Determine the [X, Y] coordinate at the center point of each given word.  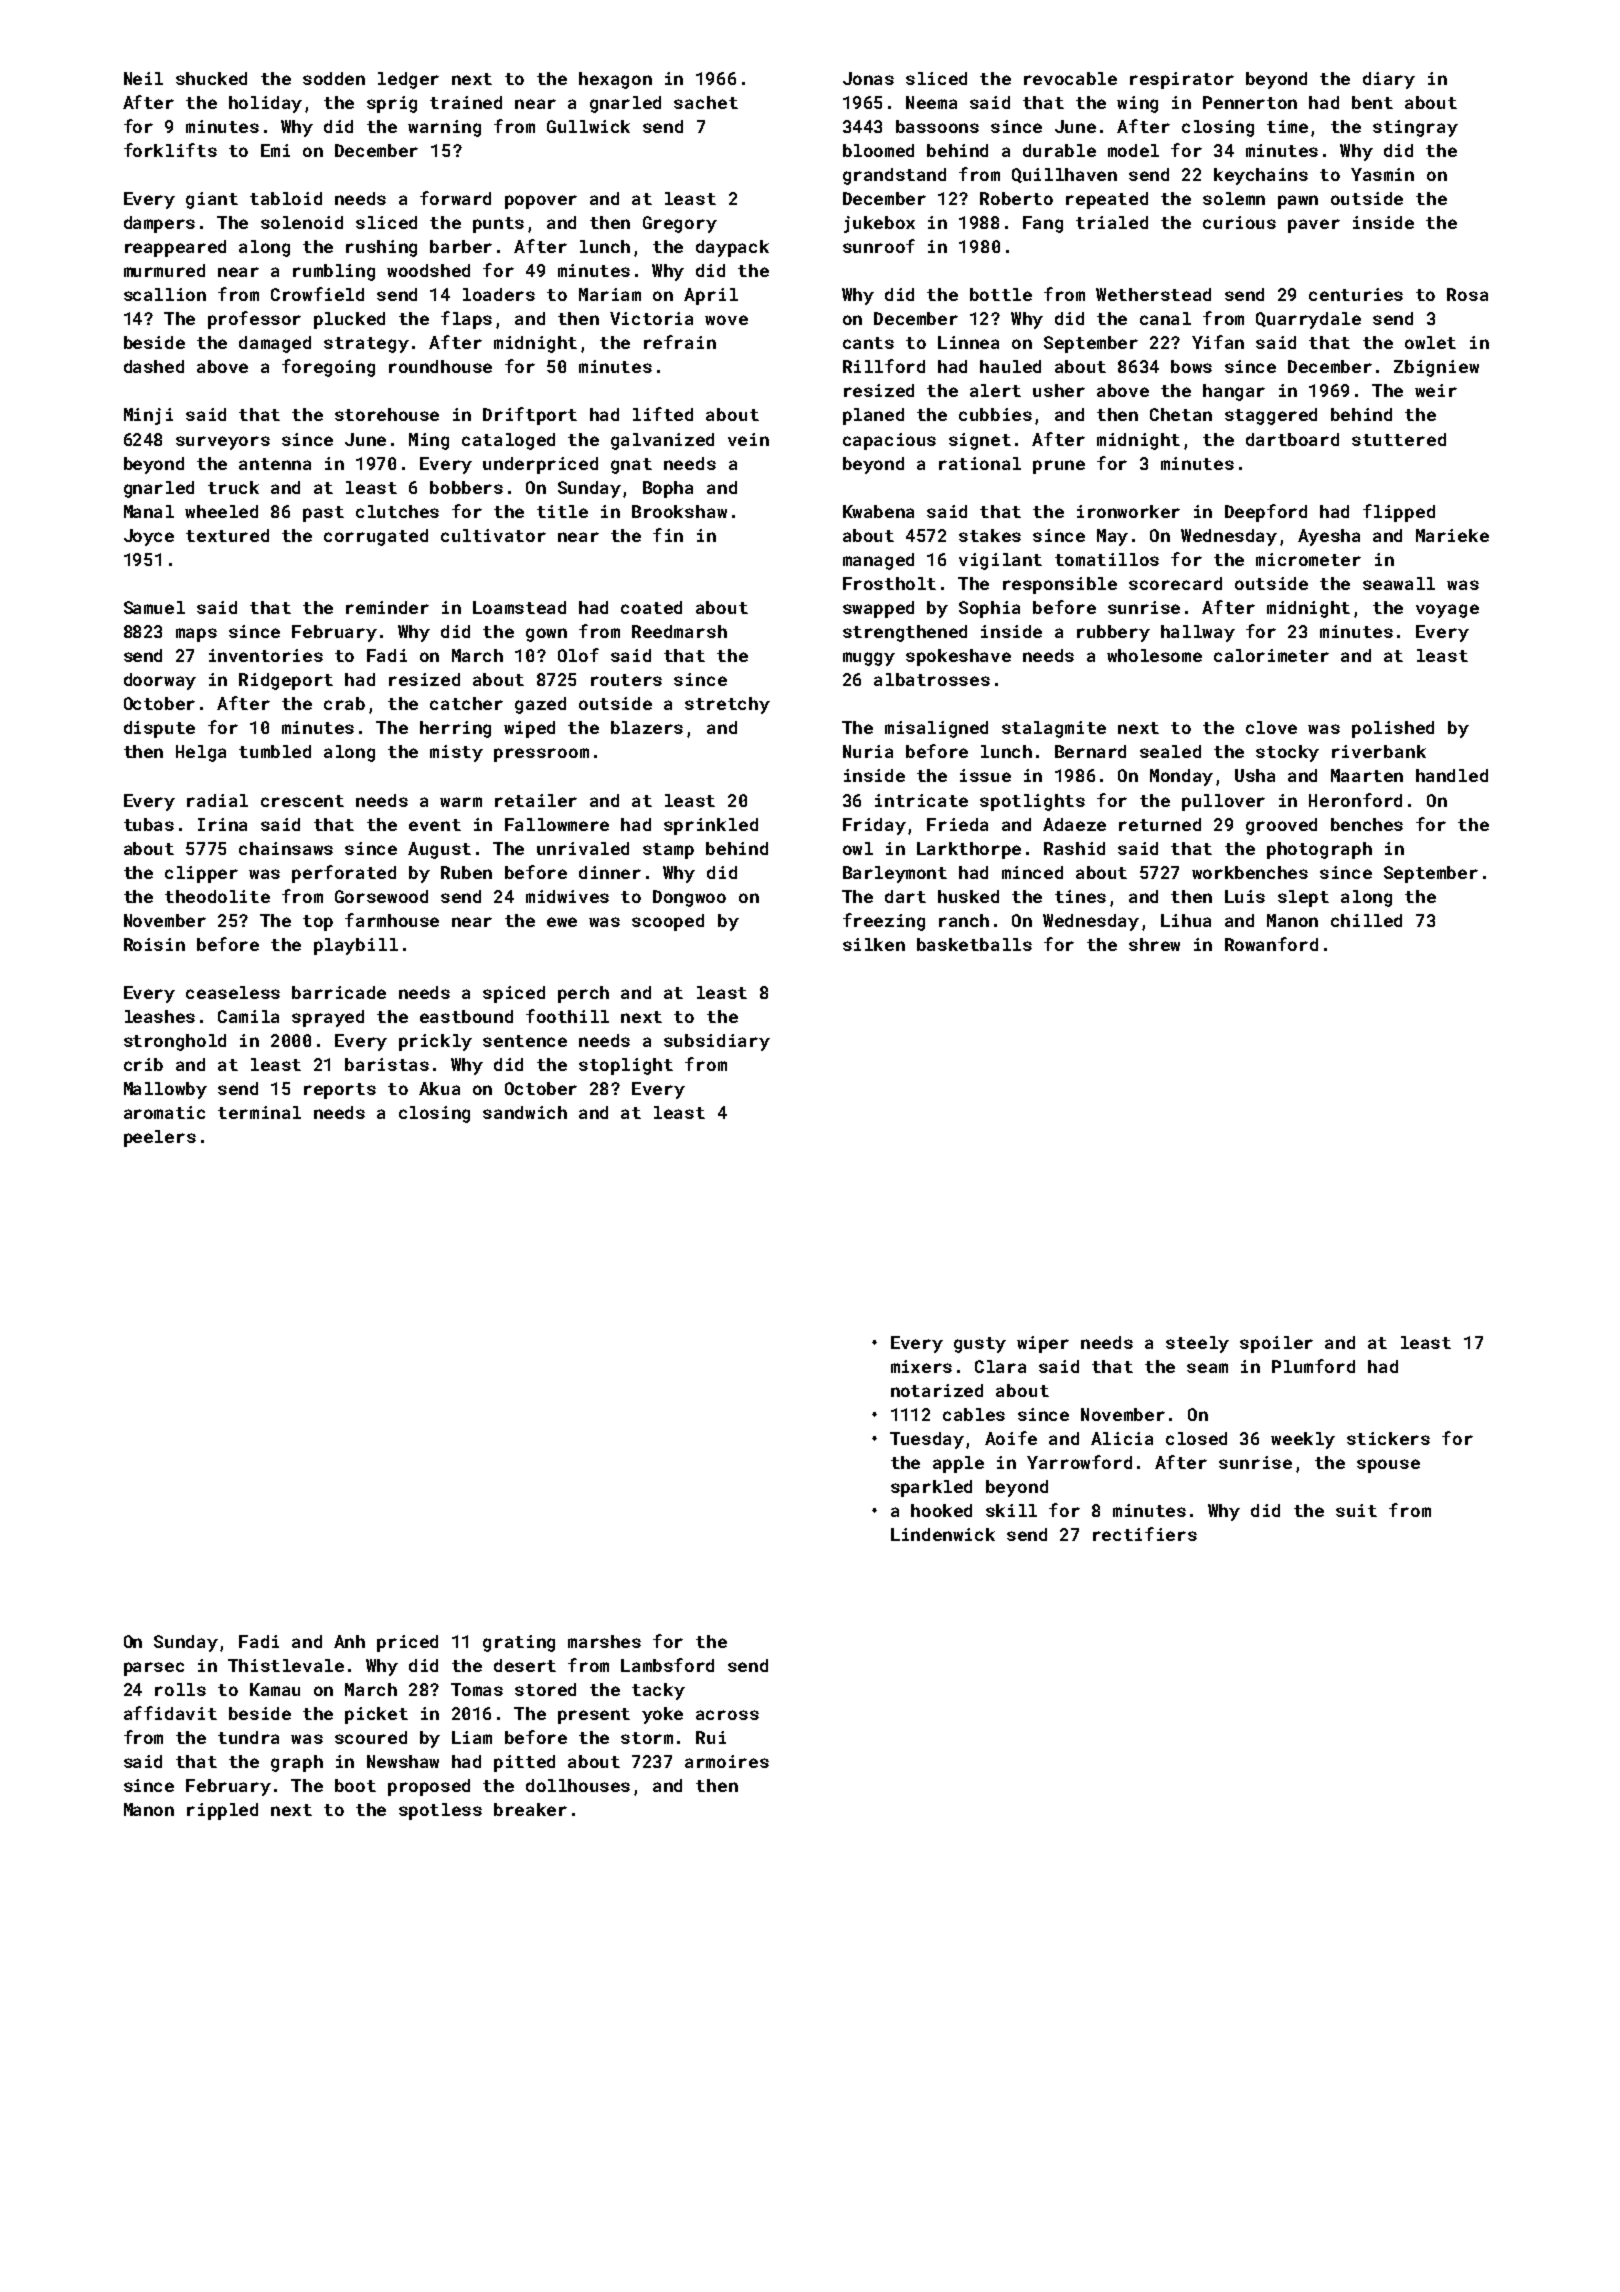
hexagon [615, 80]
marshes [604, 1641]
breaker [530, 1809]
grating [519, 1643]
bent [1372, 102]
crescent [302, 801]
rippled [222, 1811]
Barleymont [895, 874]
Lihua [1186, 920]
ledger [408, 80]
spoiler [1276, 1344]
